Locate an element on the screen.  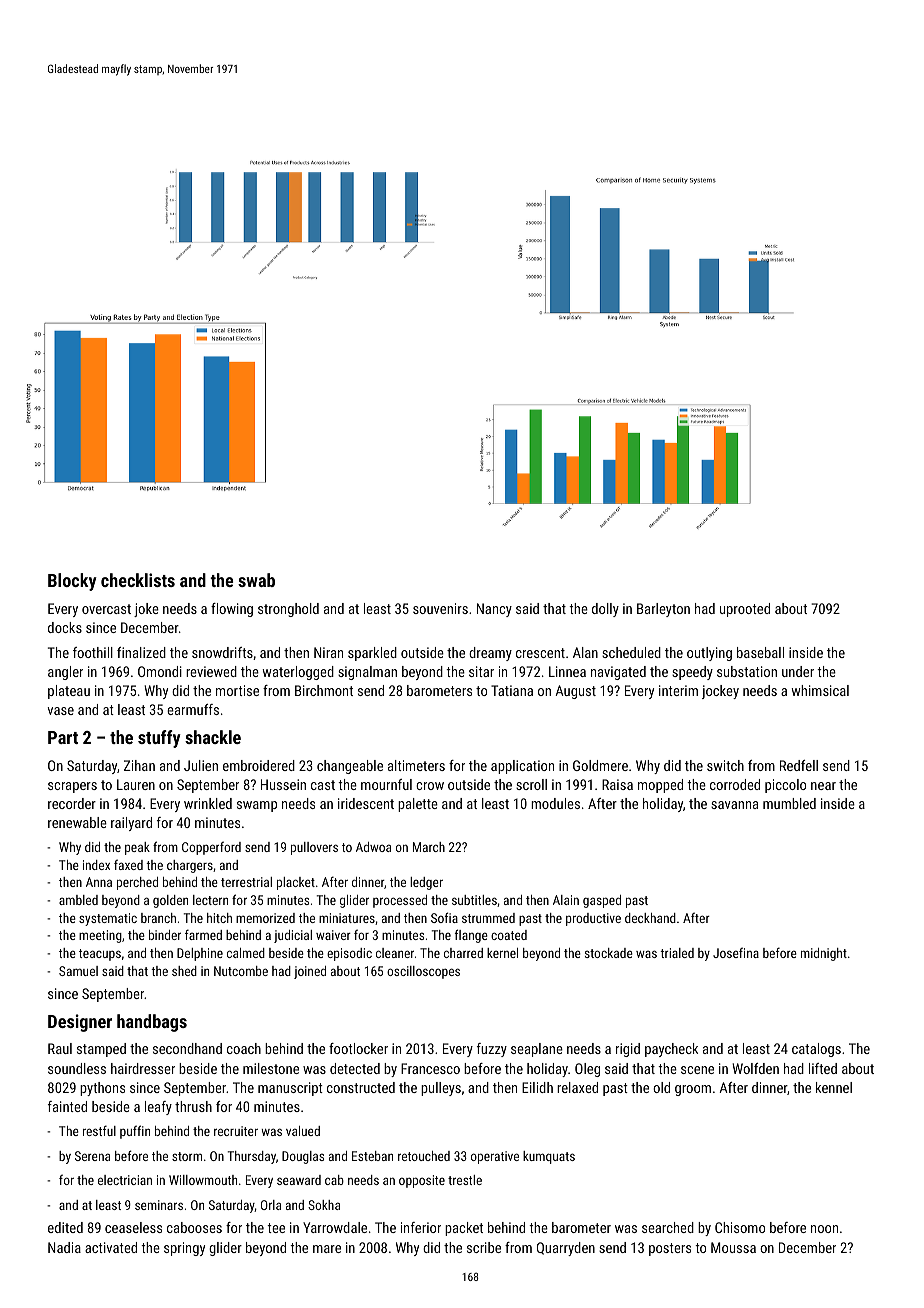
Alain is located at coordinates (566, 900).
